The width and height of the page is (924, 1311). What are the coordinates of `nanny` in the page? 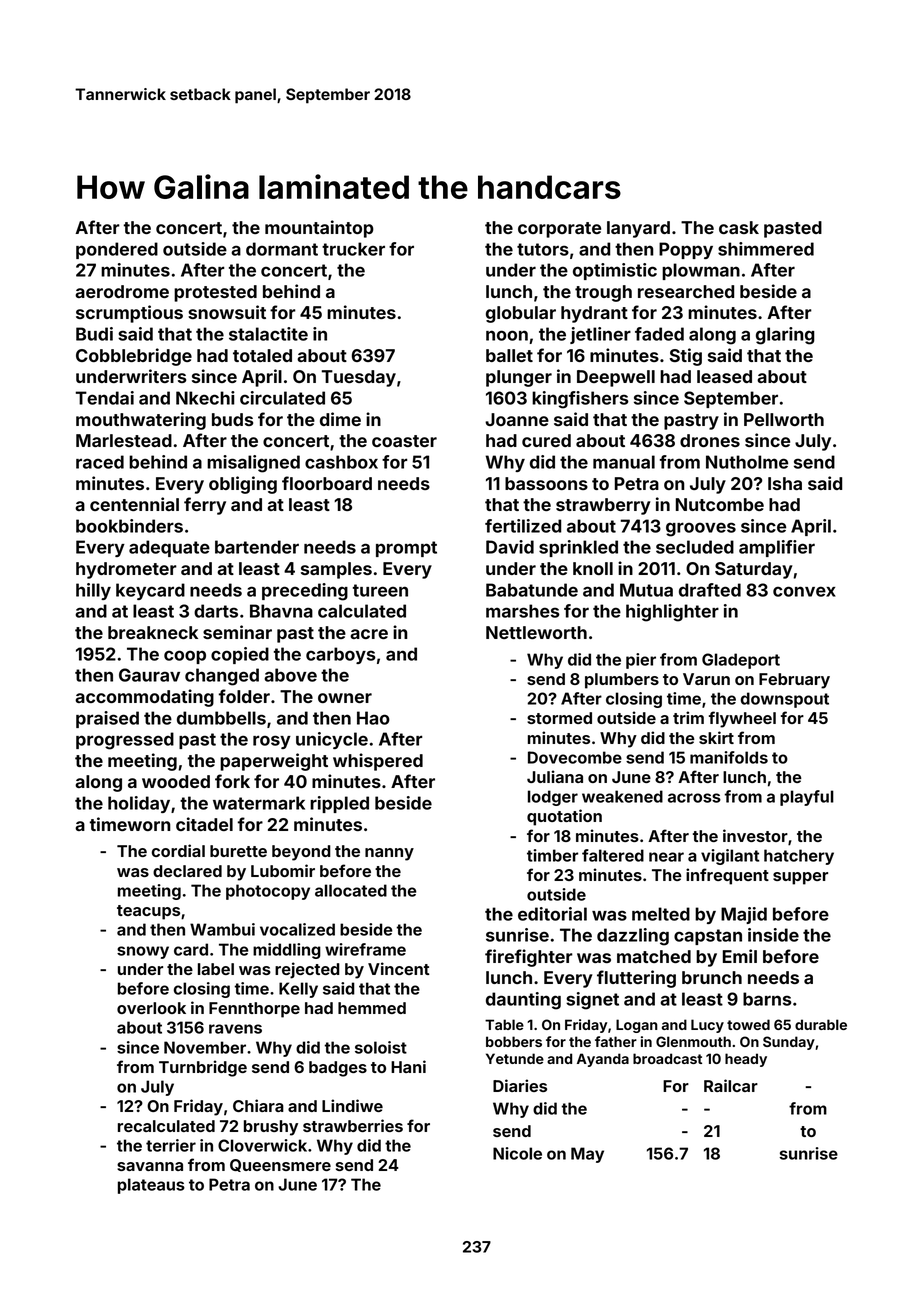 It's located at (389, 854).
